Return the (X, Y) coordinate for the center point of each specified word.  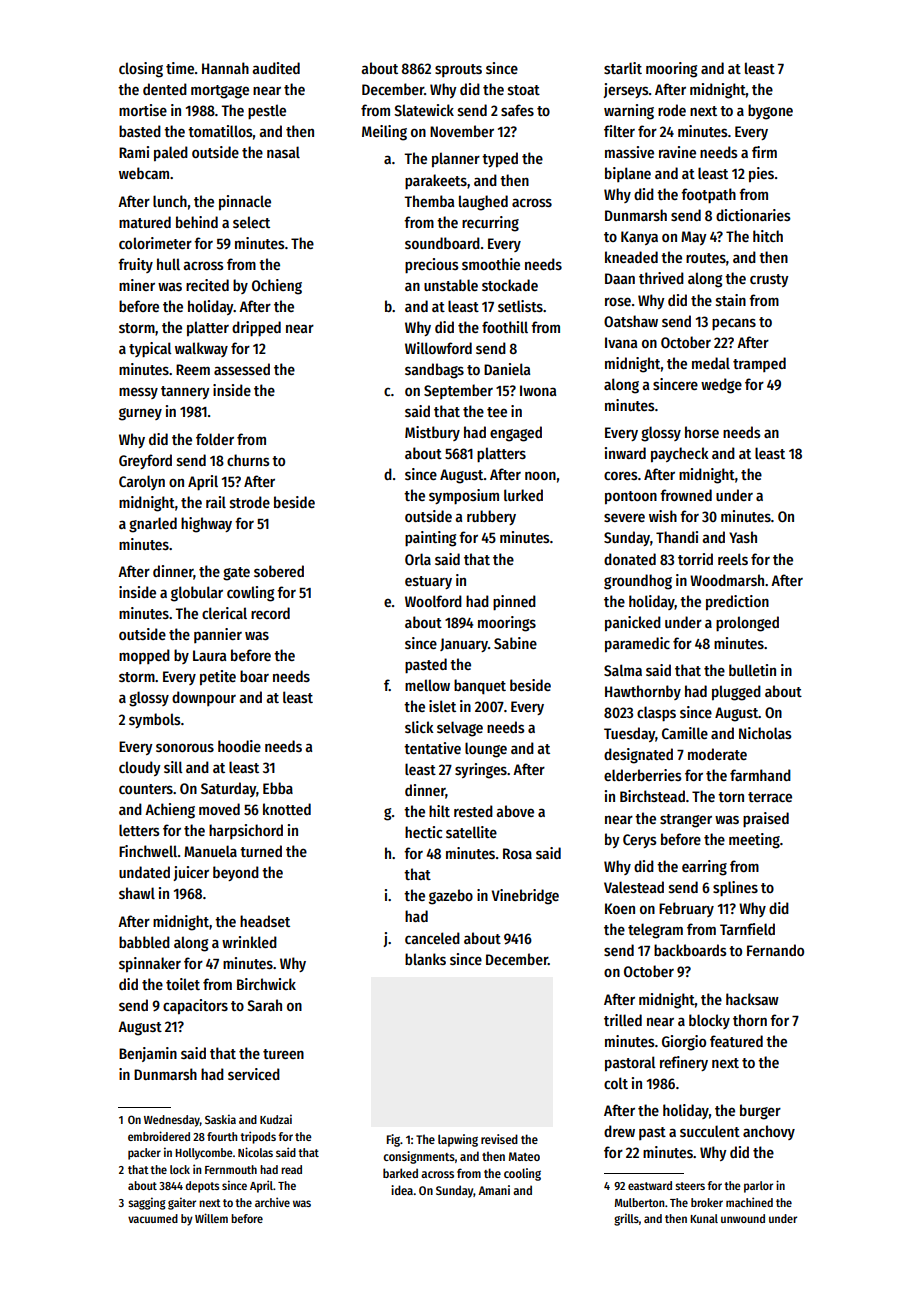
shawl (137, 893)
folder (215, 439)
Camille (685, 733)
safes (517, 110)
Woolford (433, 601)
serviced (254, 1074)
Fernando (775, 950)
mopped (144, 656)
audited (276, 68)
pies (761, 175)
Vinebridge (525, 897)
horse (702, 432)
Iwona (538, 390)
